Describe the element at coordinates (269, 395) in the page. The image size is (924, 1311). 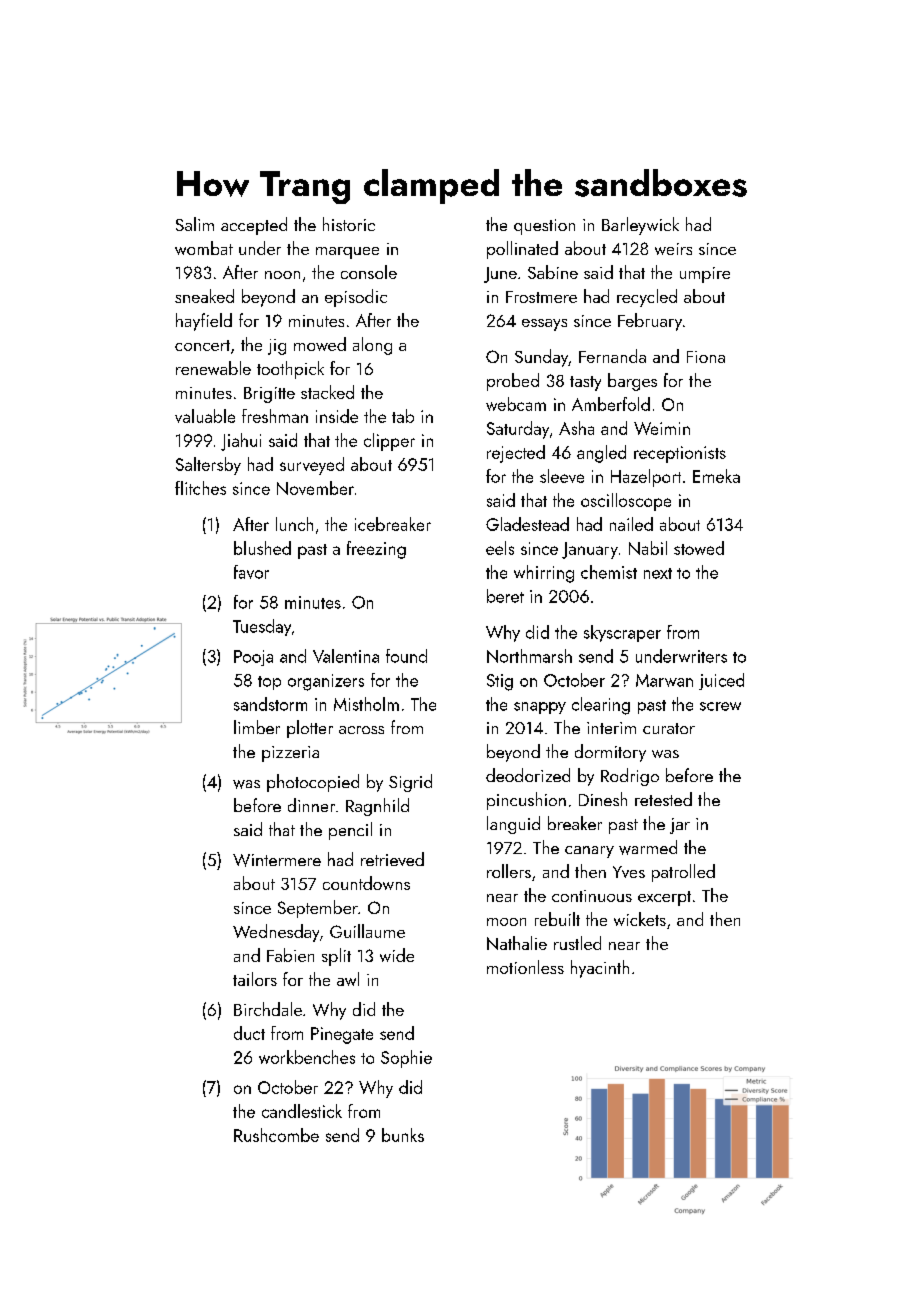
I see `Brigitte` at that location.
